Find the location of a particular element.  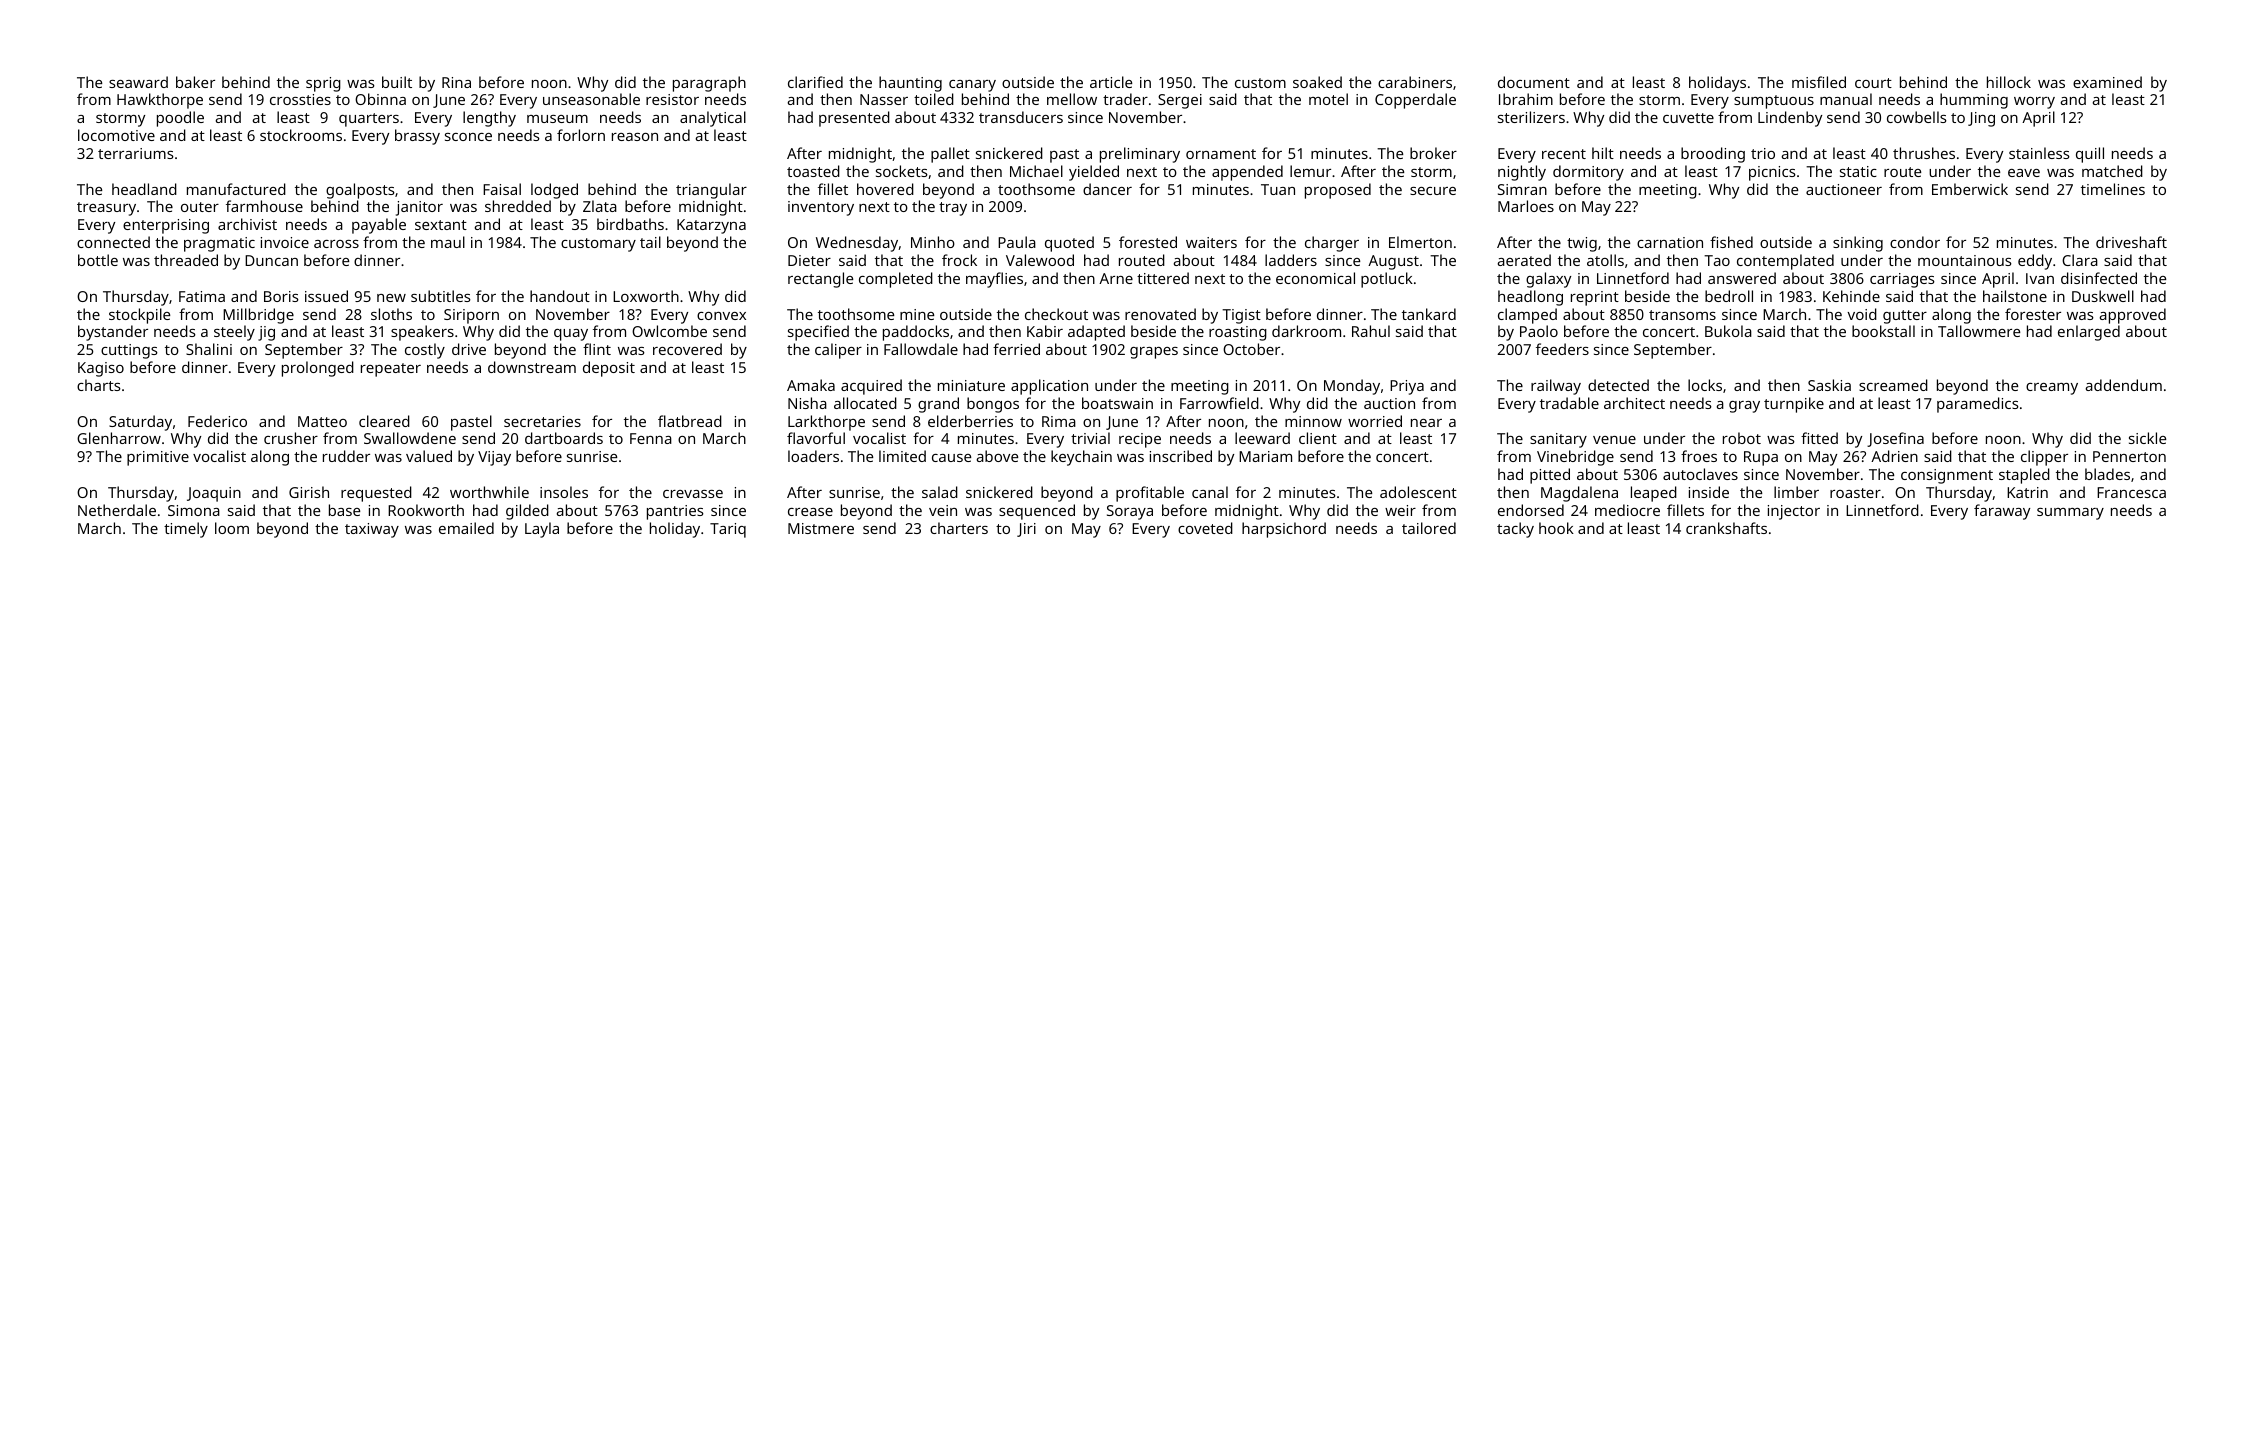

eave is located at coordinates (2024, 173).
